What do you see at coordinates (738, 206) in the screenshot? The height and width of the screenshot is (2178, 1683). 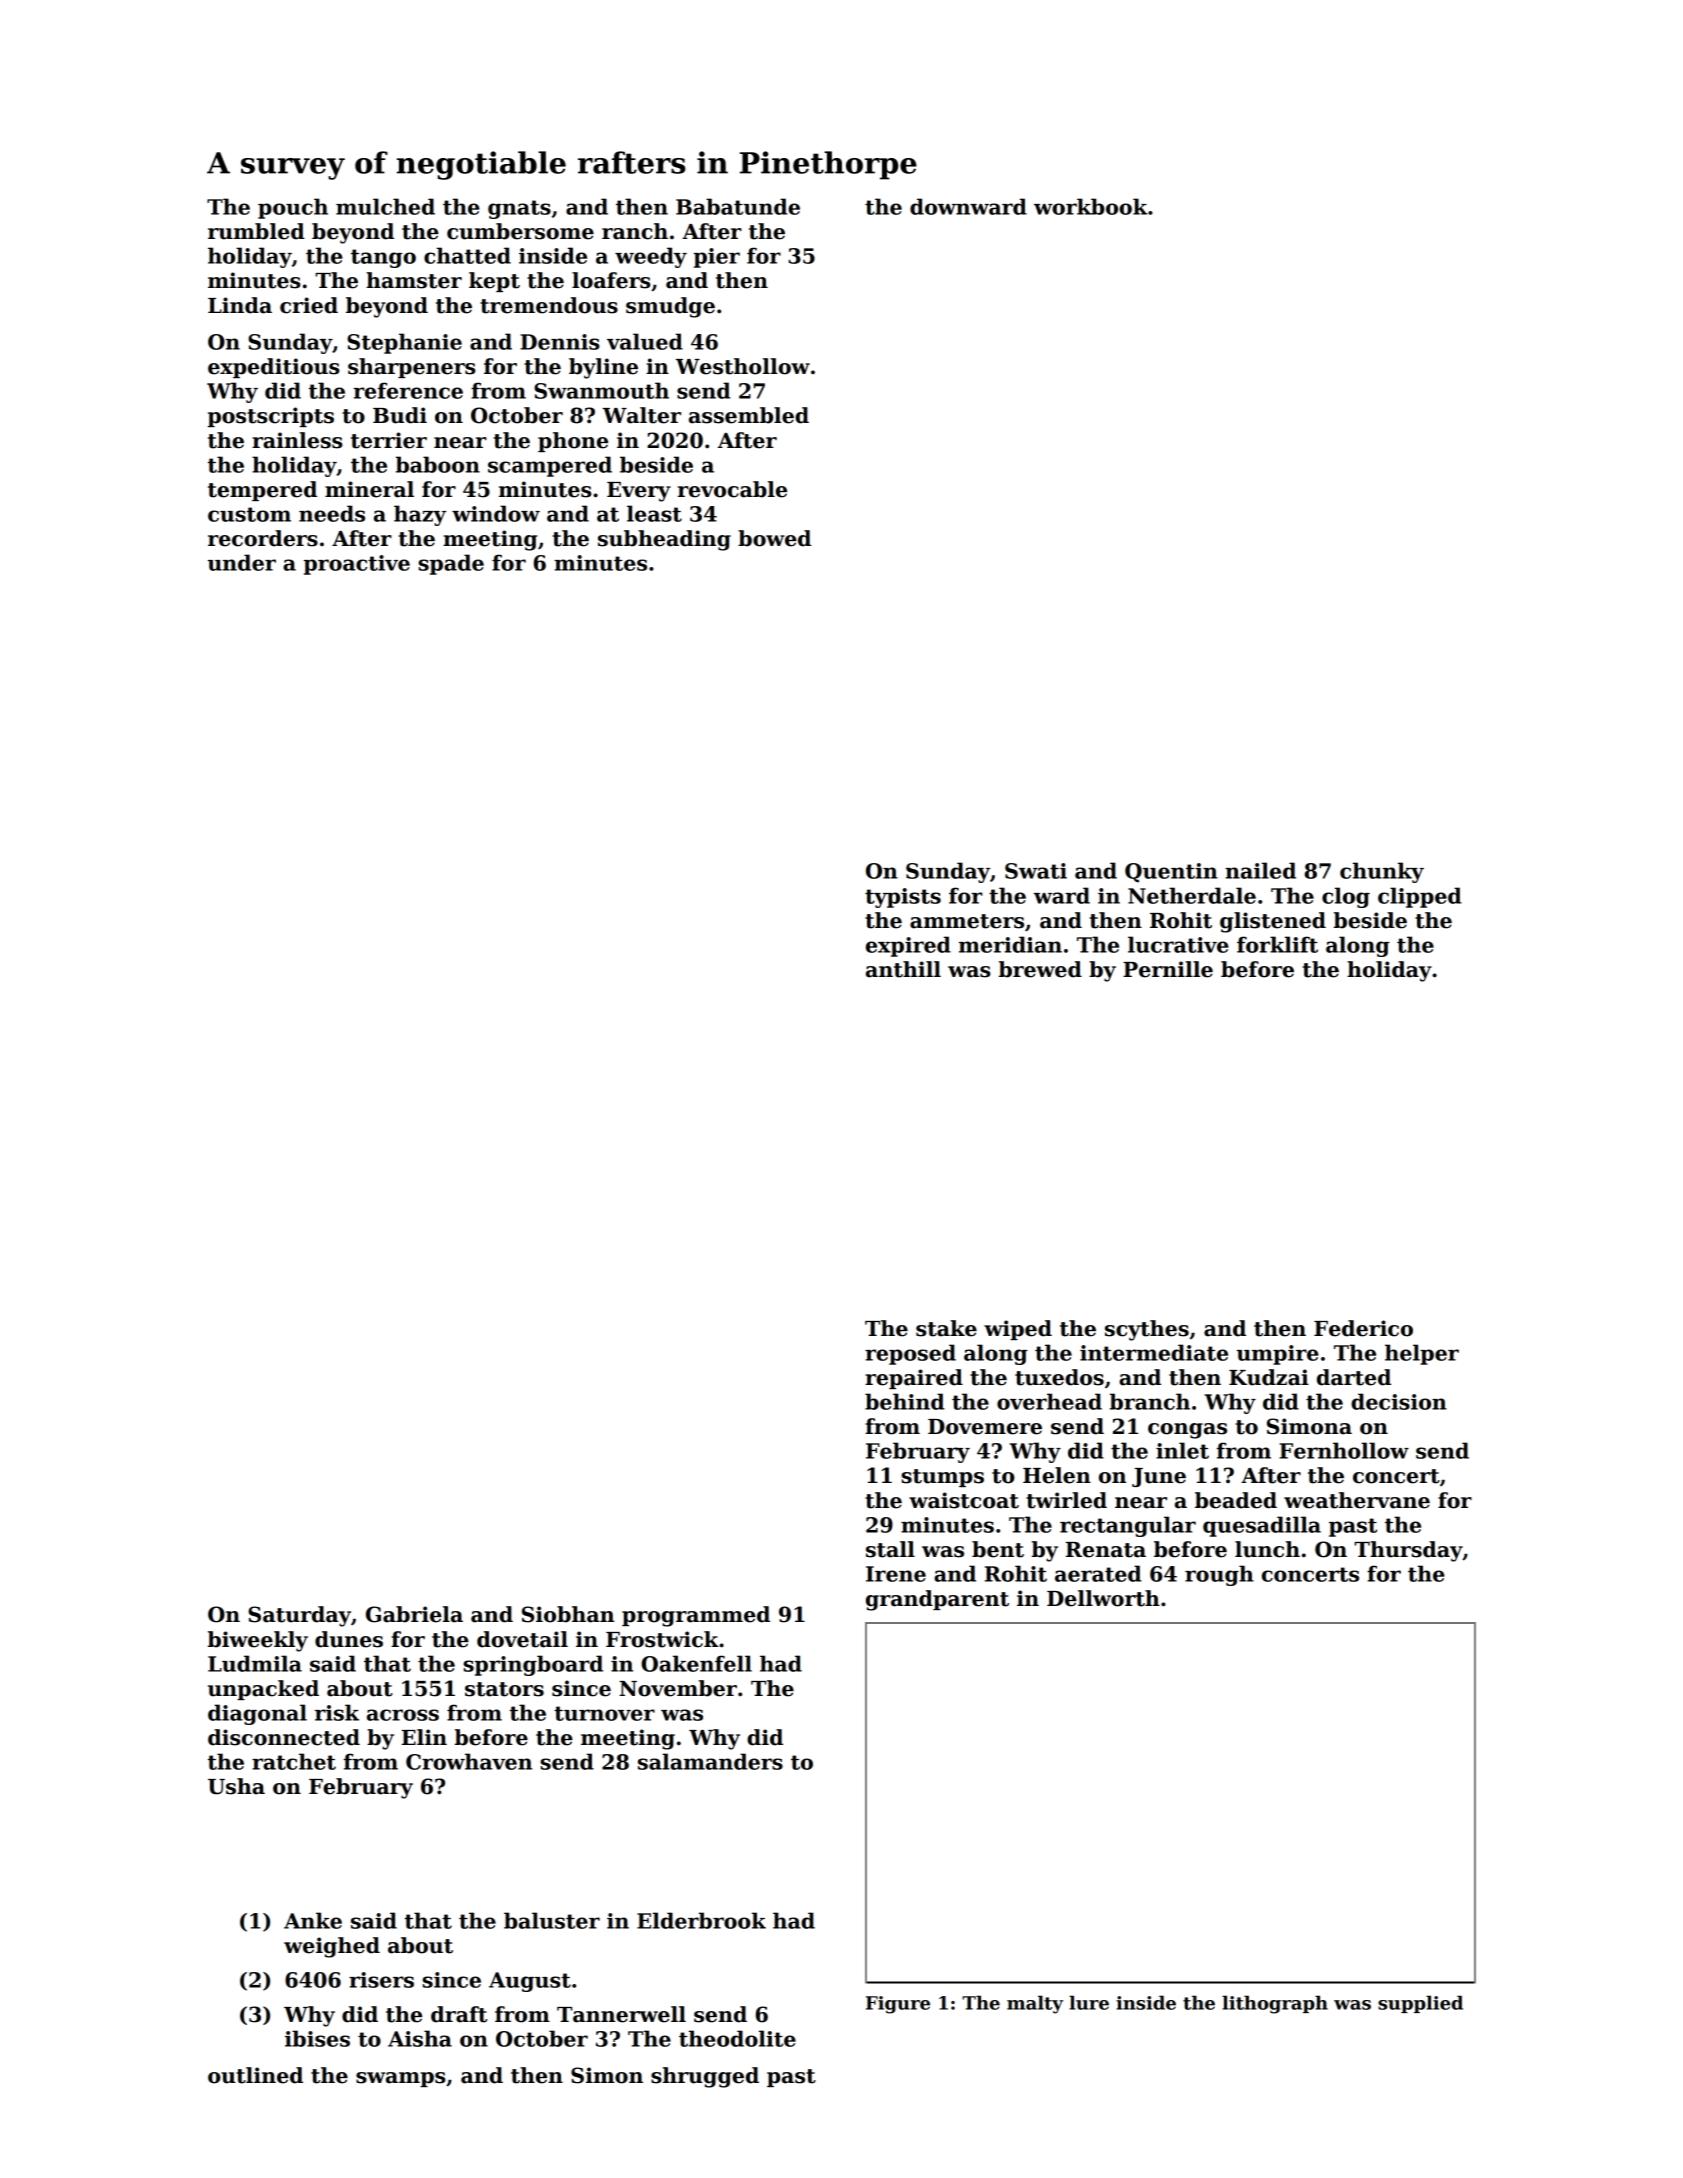 I see `Babatunde` at bounding box center [738, 206].
